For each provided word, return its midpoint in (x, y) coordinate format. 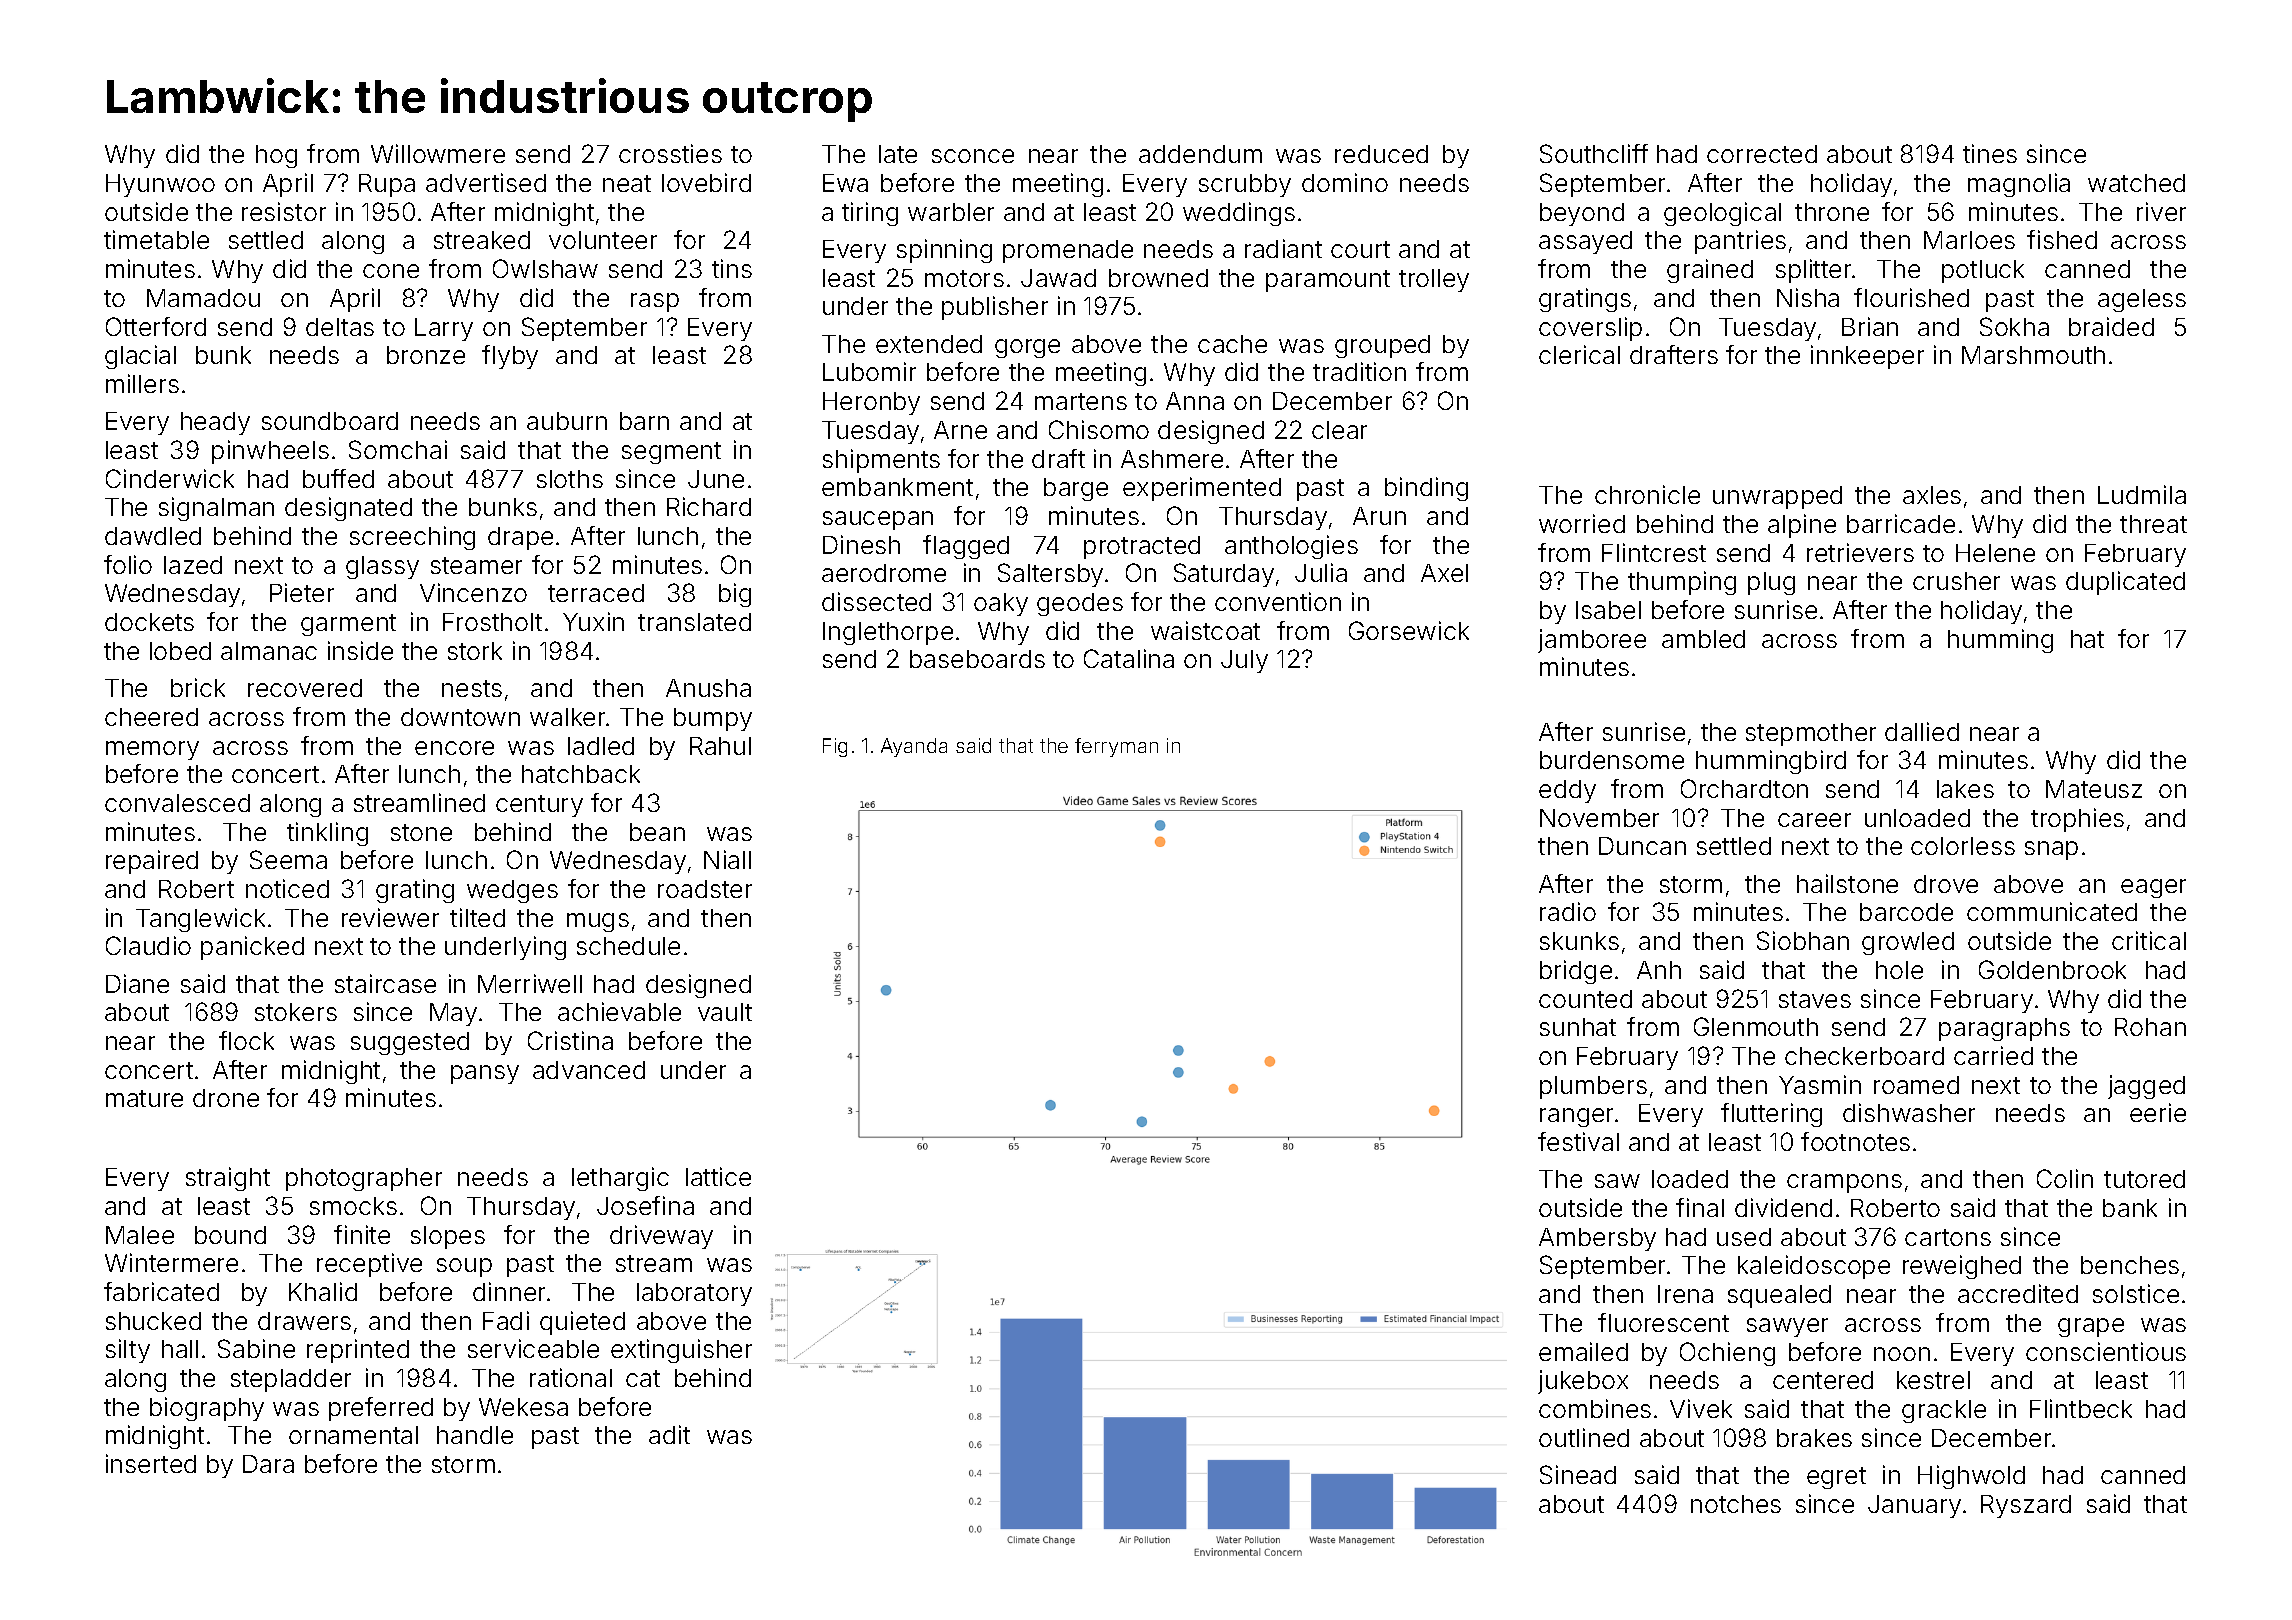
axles (1932, 495)
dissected (876, 601)
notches (1736, 1504)
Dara (268, 1464)
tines (1990, 153)
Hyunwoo (160, 185)
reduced (1381, 154)
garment (348, 625)
